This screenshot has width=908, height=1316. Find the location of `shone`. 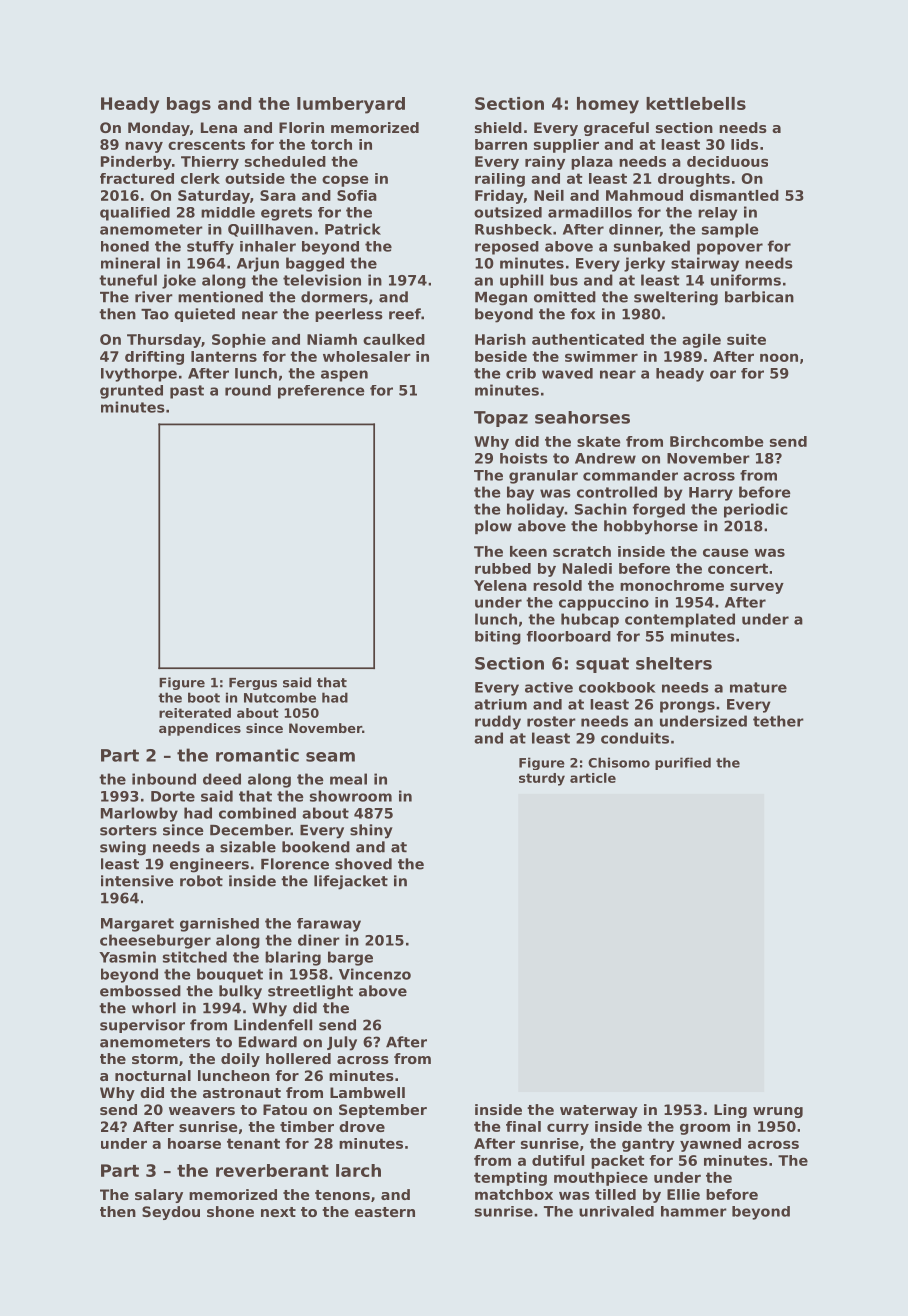

shone is located at coordinates (230, 1211).
